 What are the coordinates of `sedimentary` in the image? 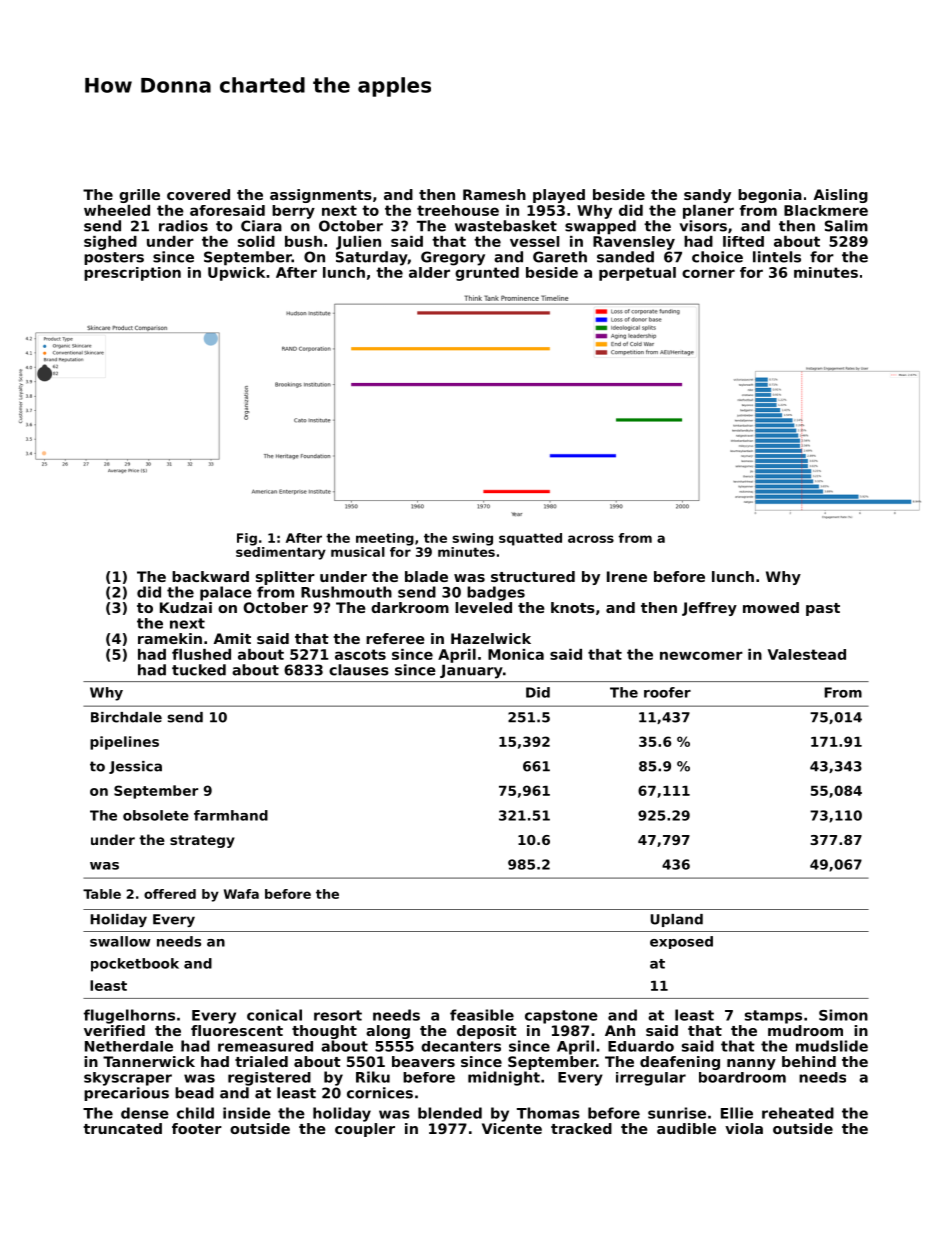 It's located at (281, 553).
